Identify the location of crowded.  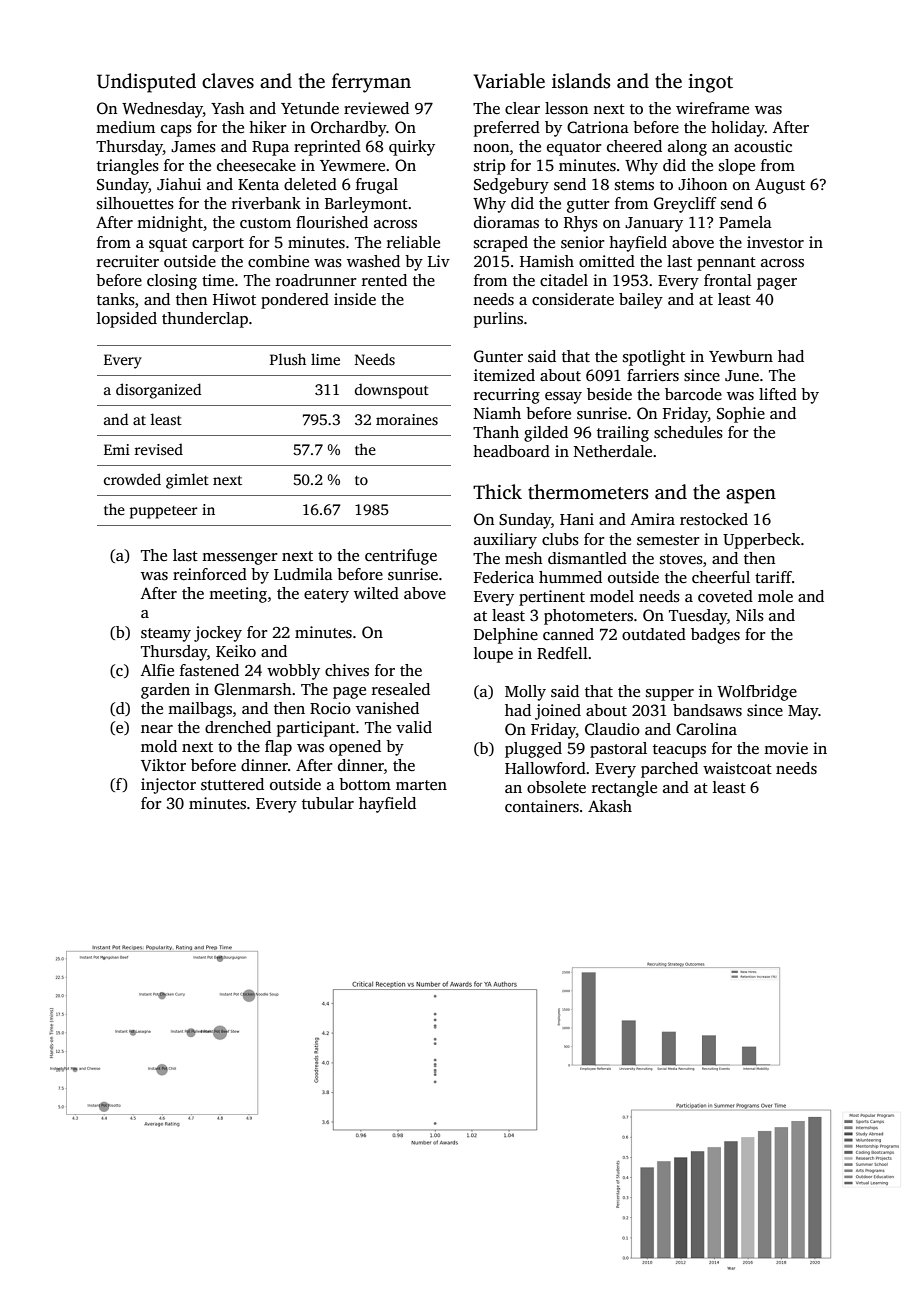
(132, 479).
